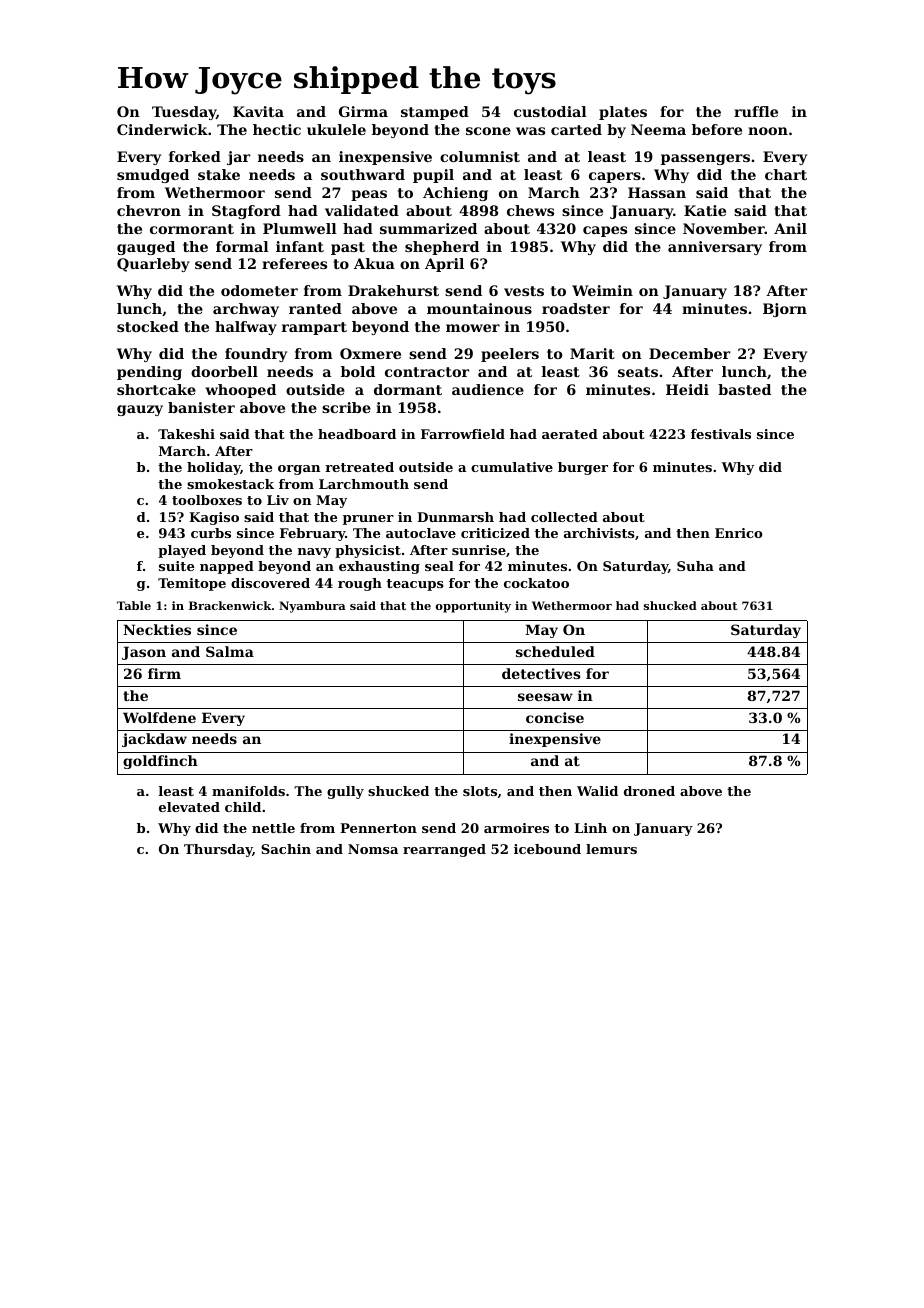 The image size is (924, 1308). What do you see at coordinates (189, 807) in the image?
I see `elevated` at bounding box center [189, 807].
